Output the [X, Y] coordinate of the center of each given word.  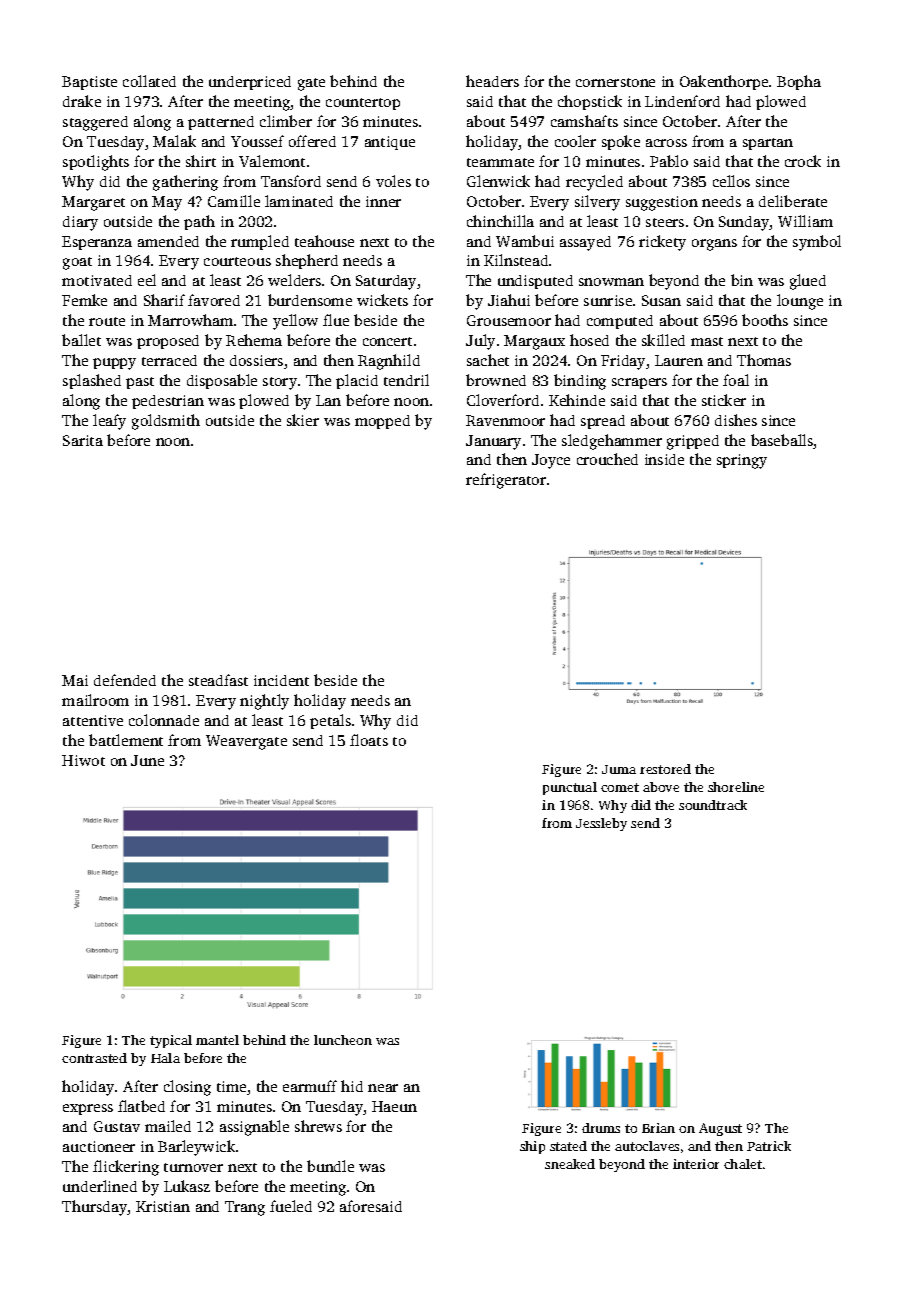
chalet [743, 1164]
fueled [291, 1206]
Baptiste [89, 83]
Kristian [163, 1206]
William [805, 221]
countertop [363, 104]
